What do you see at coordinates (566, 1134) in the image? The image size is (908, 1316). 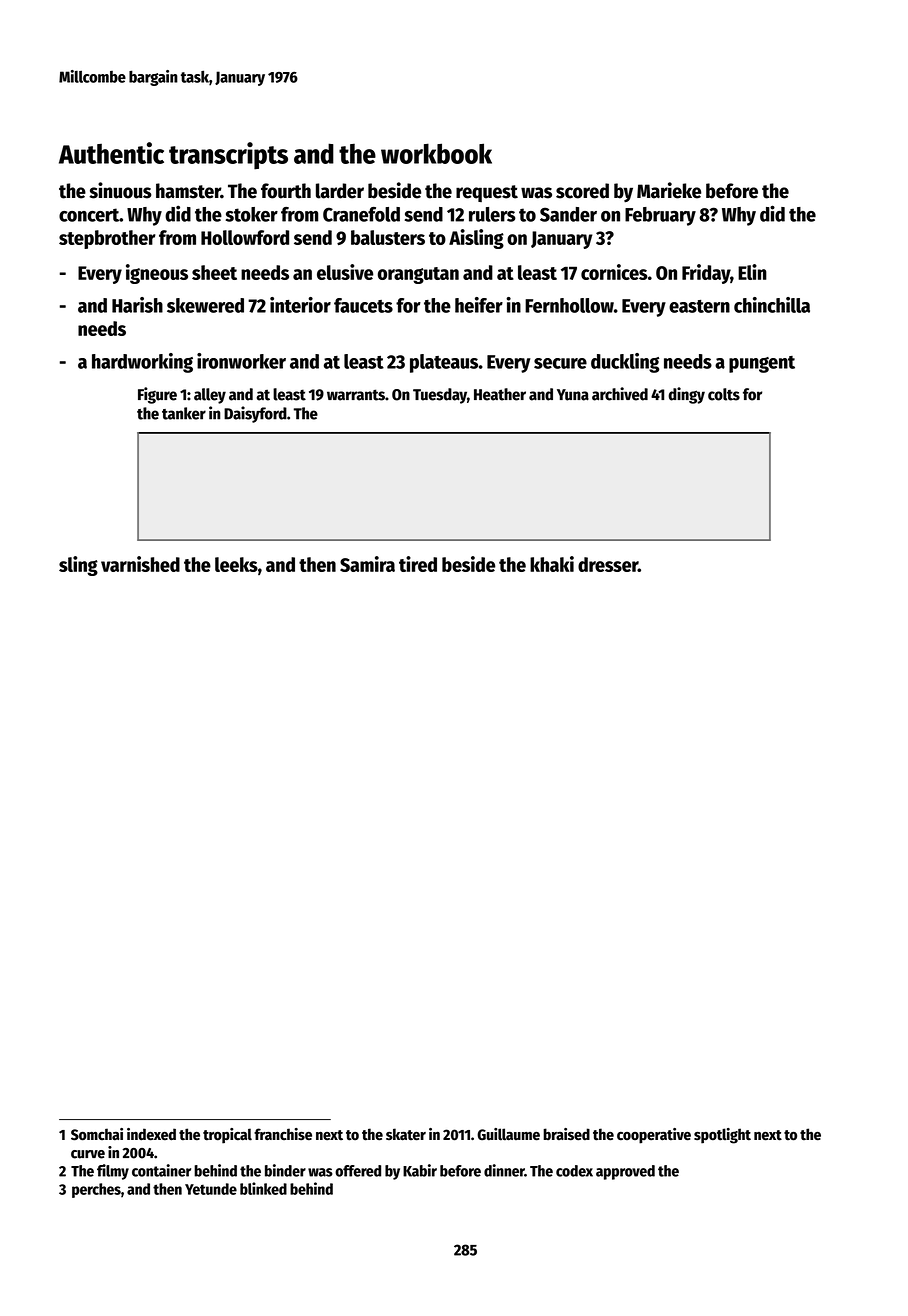 I see `braised` at bounding box center [566, 1134].
